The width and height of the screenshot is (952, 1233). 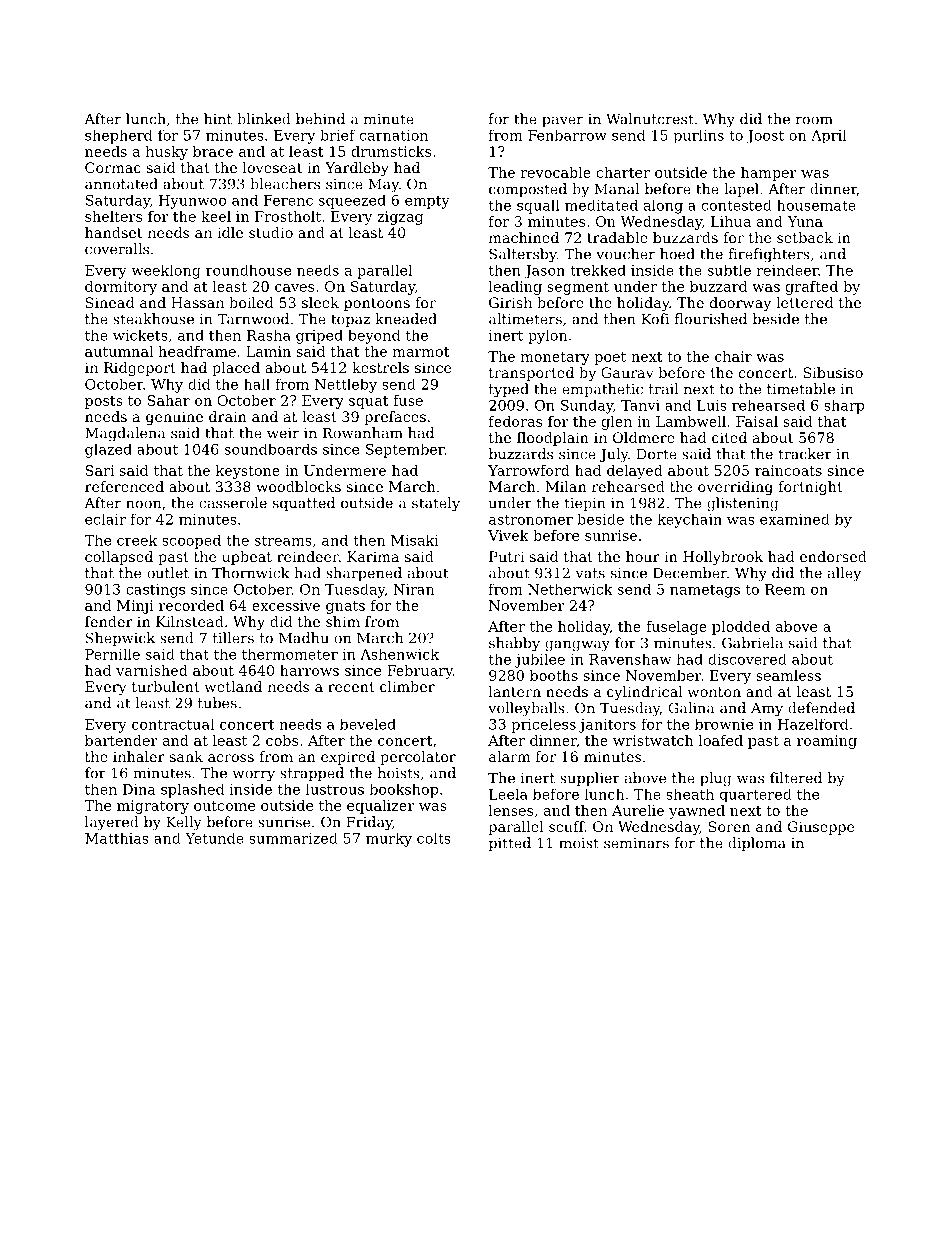 What do you see at coordinates (251, 573) in the screenshot?
I see `Thornwick` at bounding box center [251, 573].
